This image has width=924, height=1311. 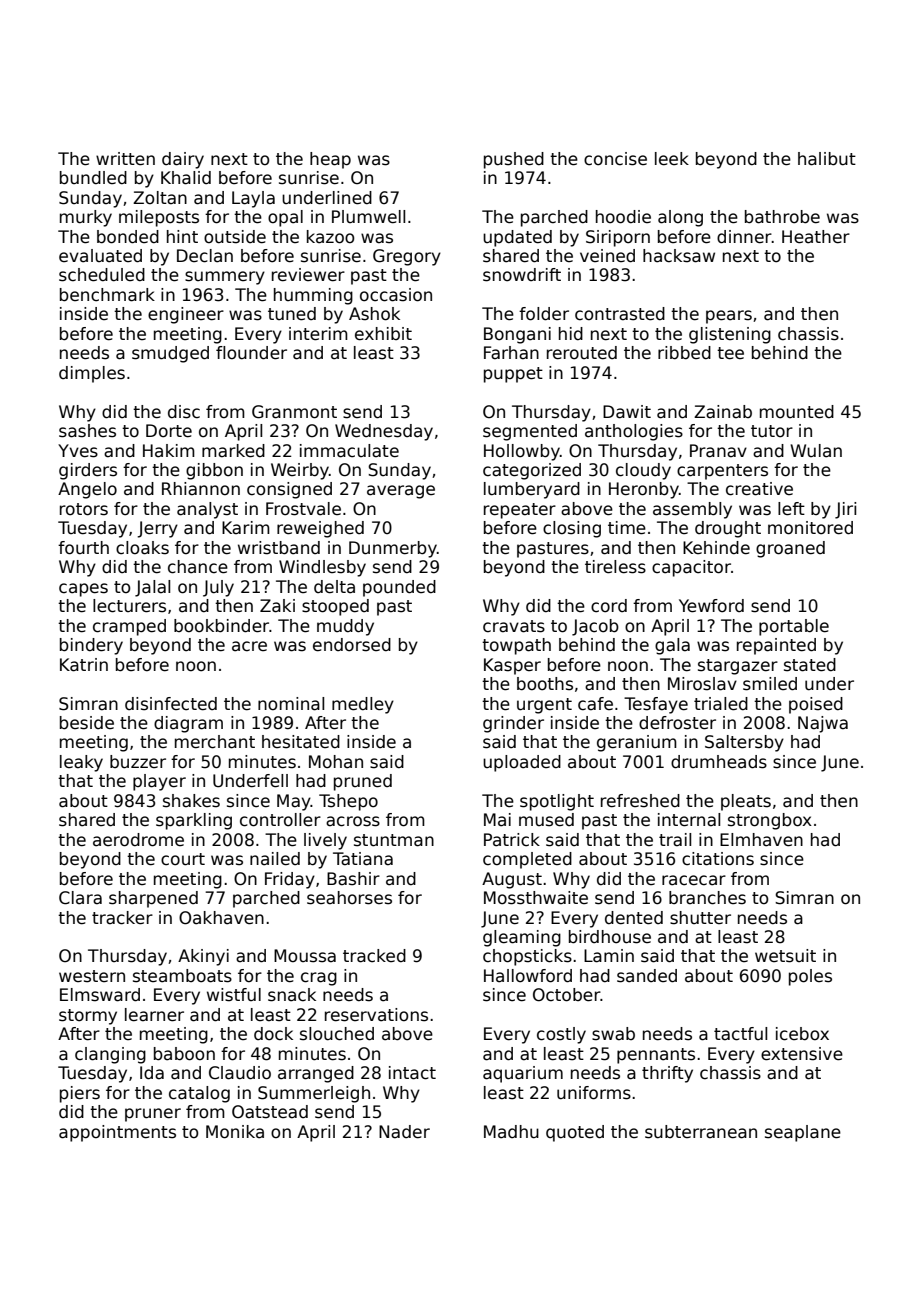 What do you see at coordinates (107, 295) in the image?
I see `benchmark` at bounding box center [107, 295].
